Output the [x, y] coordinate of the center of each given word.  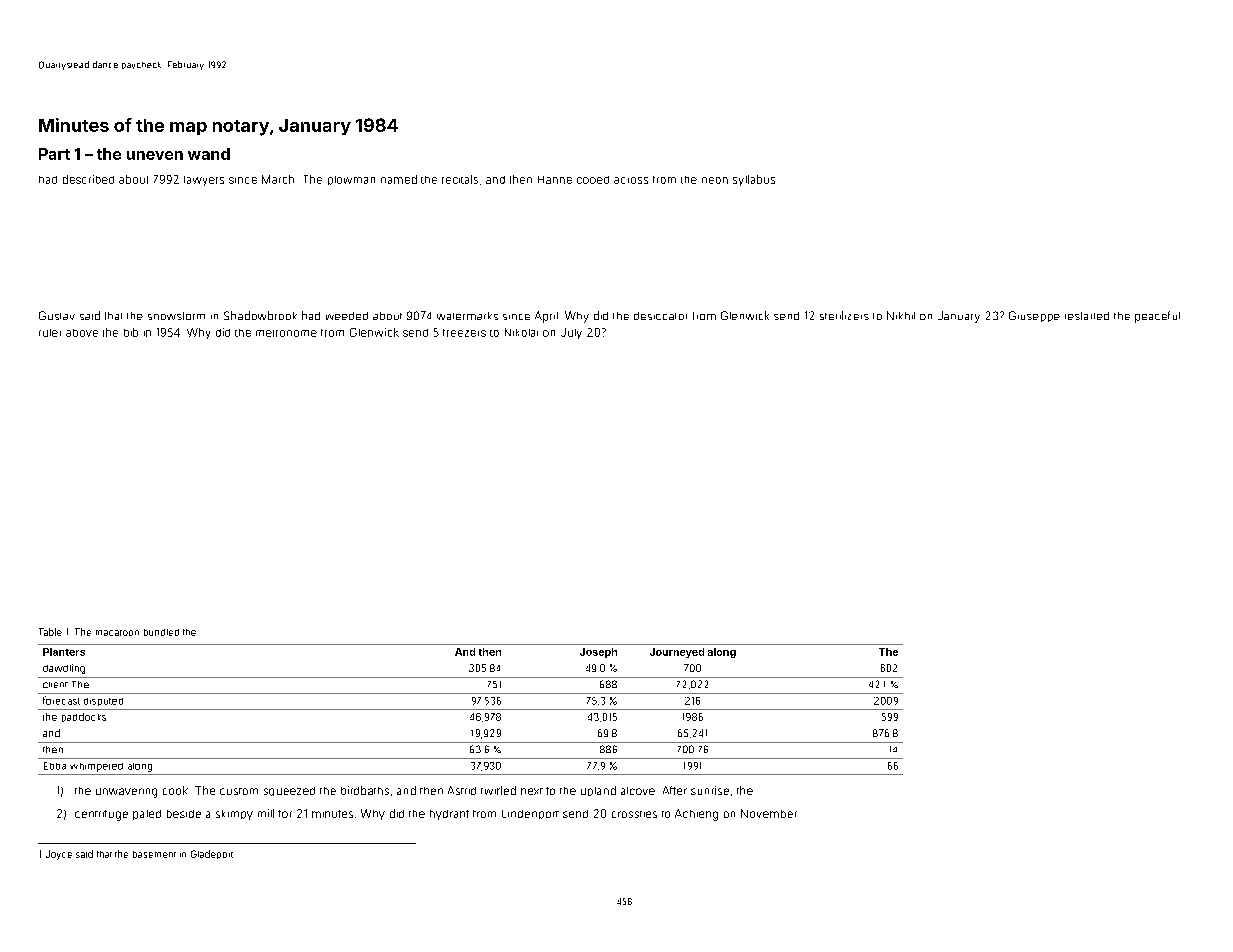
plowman [351, 180]
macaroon [117, 633]
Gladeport [212, 854]
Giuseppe [1034, 316]
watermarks [467, 316]
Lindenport [530, 814]
